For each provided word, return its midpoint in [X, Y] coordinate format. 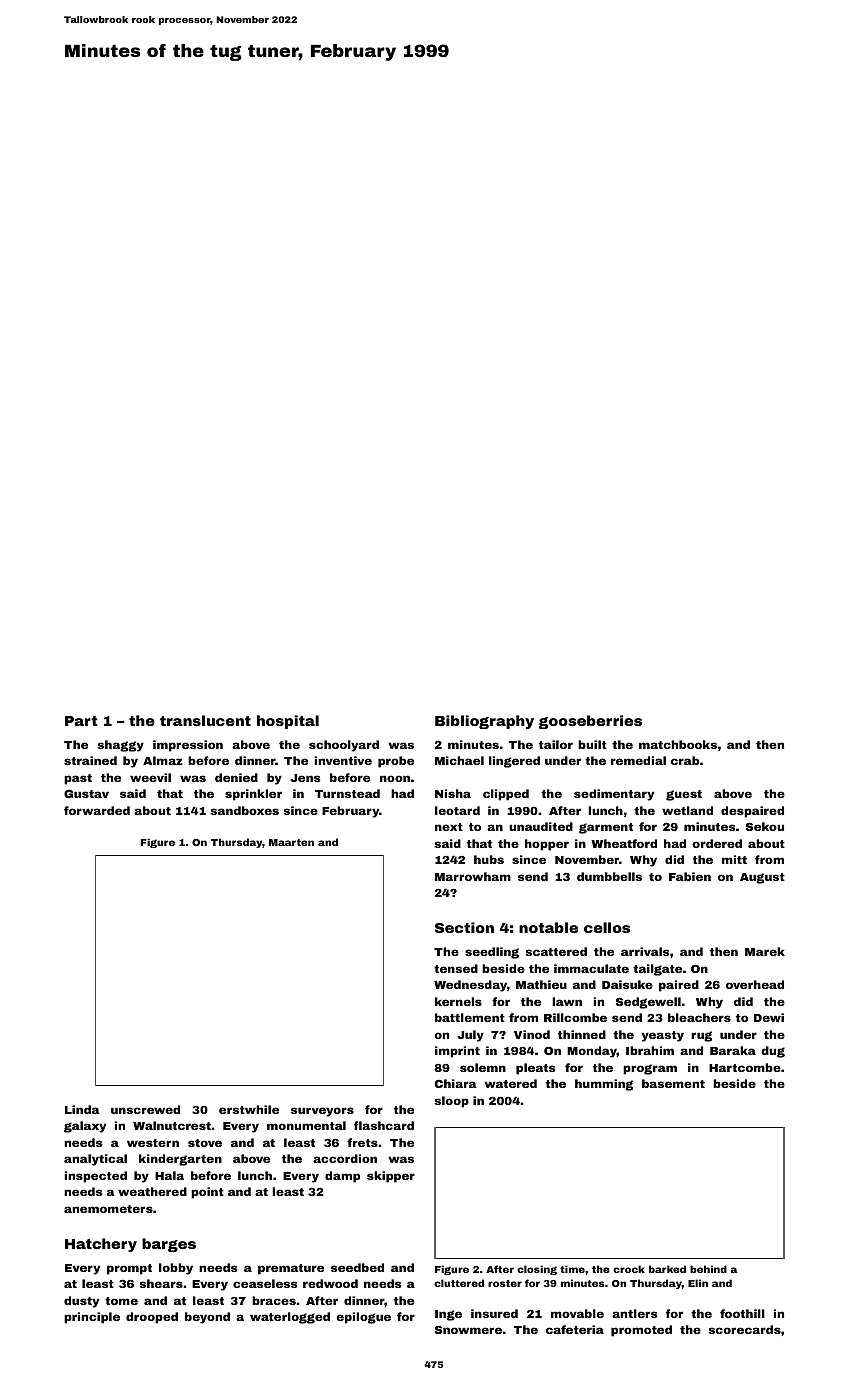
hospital [288, 722]
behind [708, 1269]
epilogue [364, 1318]
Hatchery [101, 1245]
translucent [205, 720]
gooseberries [590, 722]
